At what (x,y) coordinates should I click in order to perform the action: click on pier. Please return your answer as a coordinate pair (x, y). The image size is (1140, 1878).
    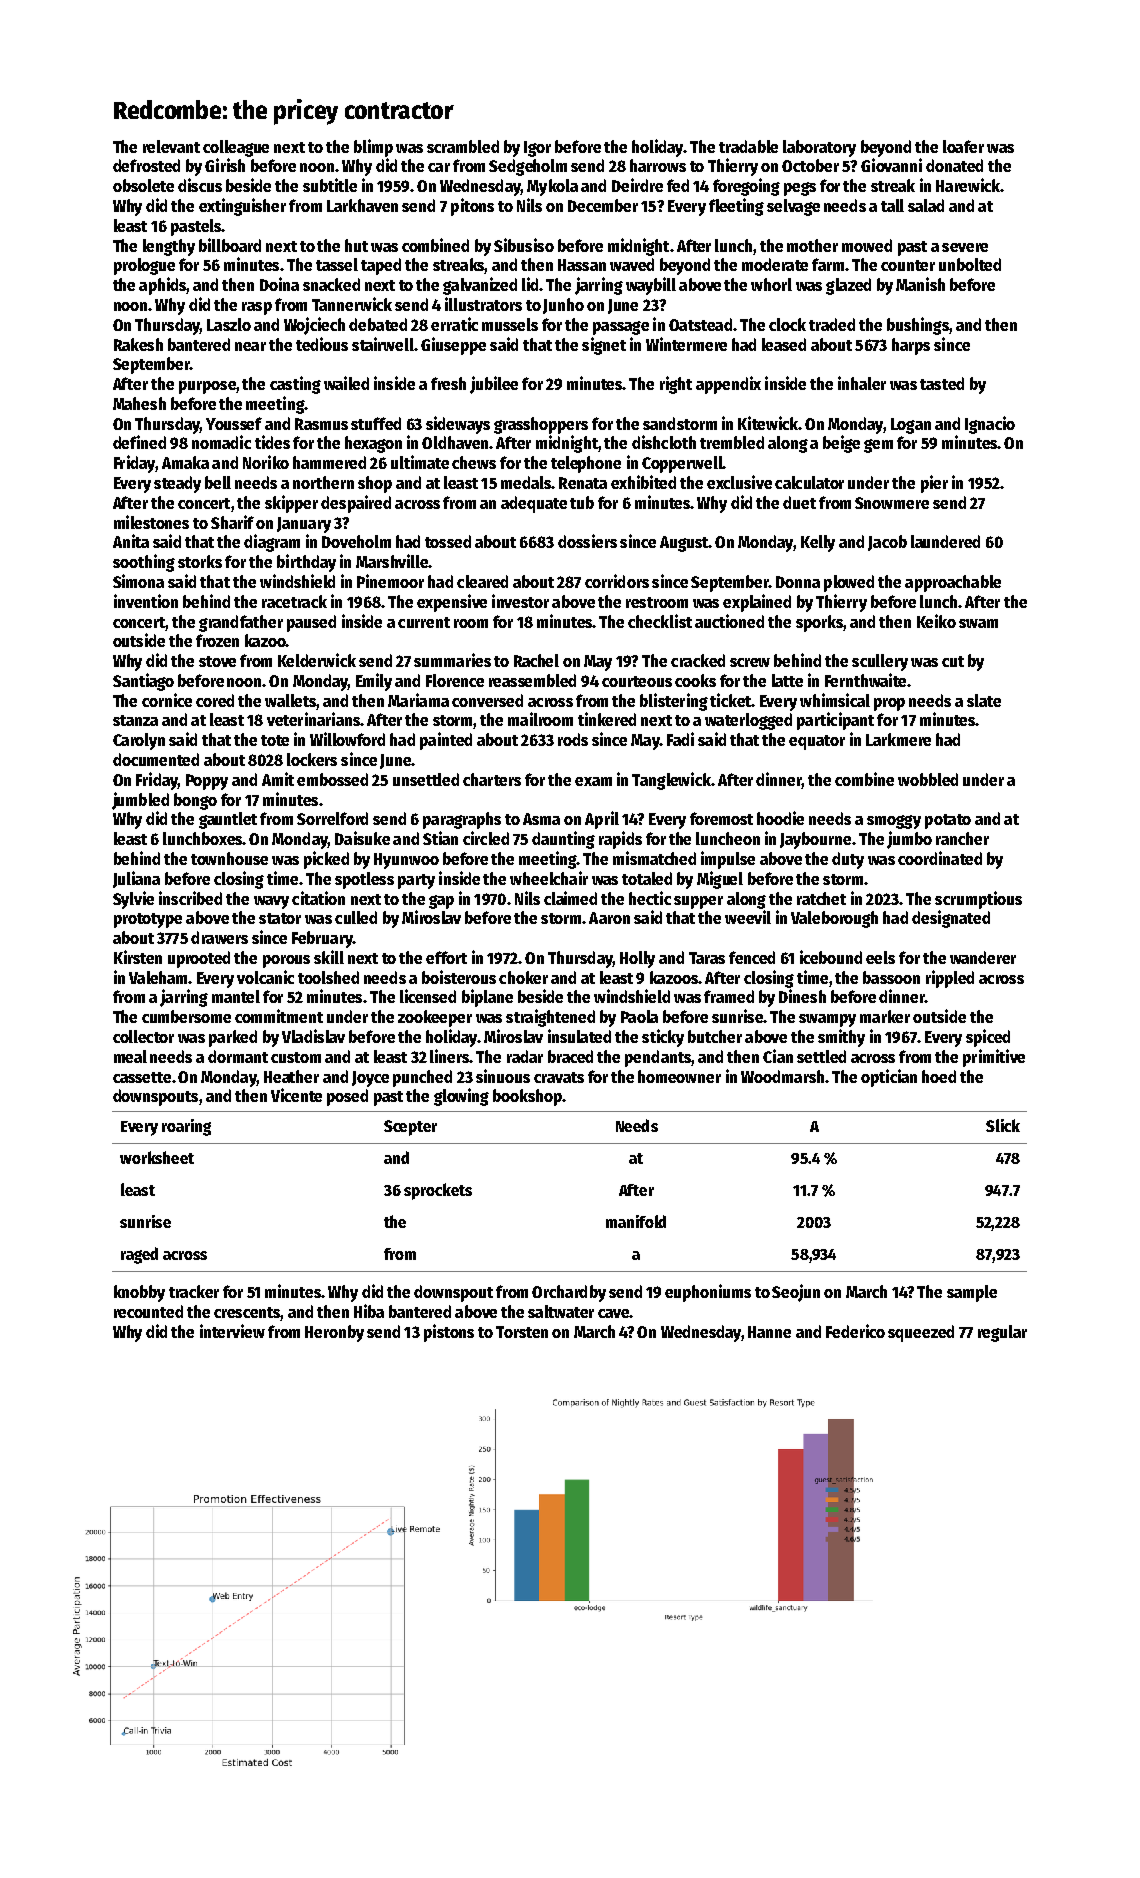
    Looking at the image, I should click on (934, 484).
